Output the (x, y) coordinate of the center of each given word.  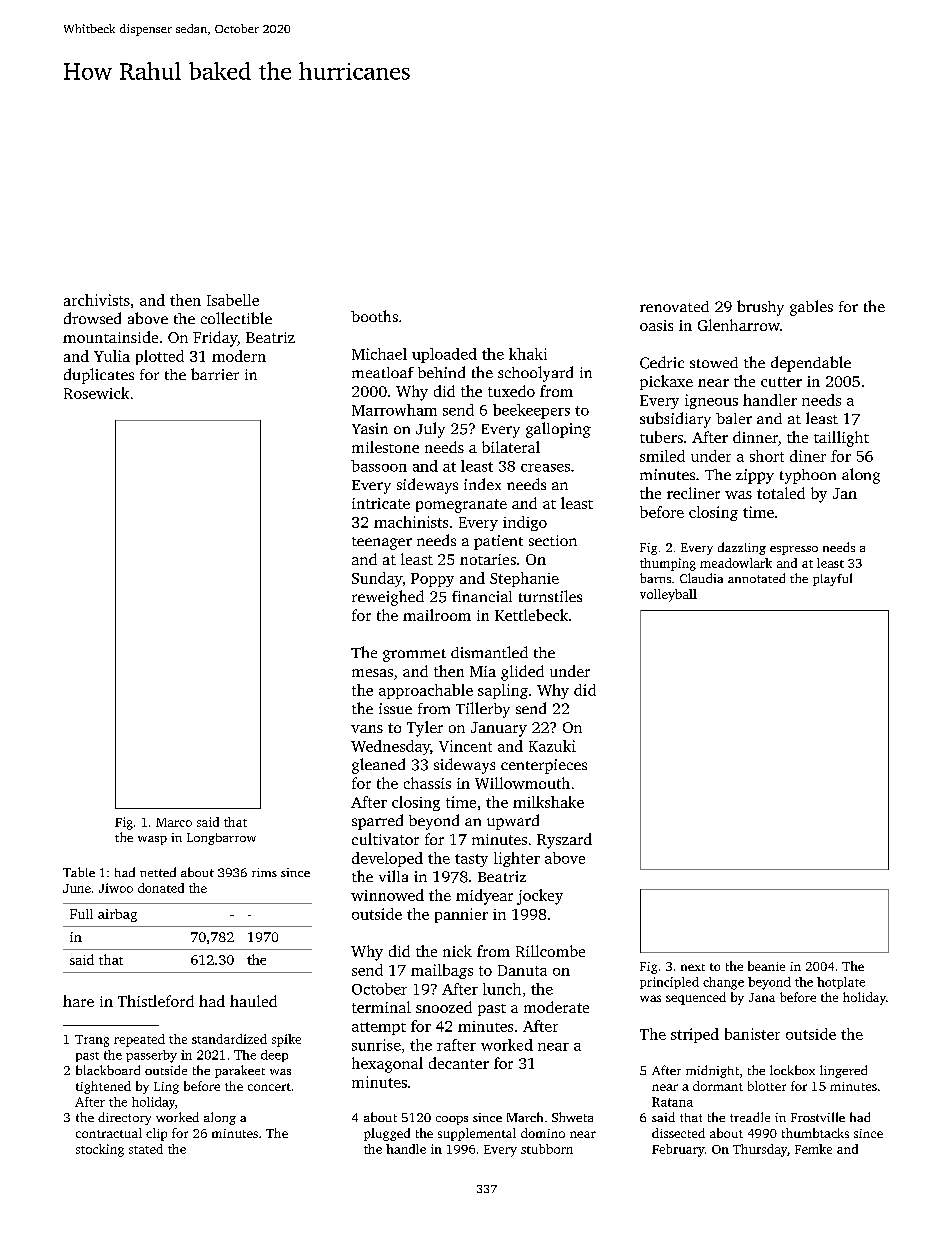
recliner (693, 493)
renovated (674, 306)
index (482, 484)
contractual (109, 1133)
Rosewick (96, 393)
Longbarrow (221, 839)
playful (832, 579)
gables (811, 308)
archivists (97, 300)
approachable (426, 691)
